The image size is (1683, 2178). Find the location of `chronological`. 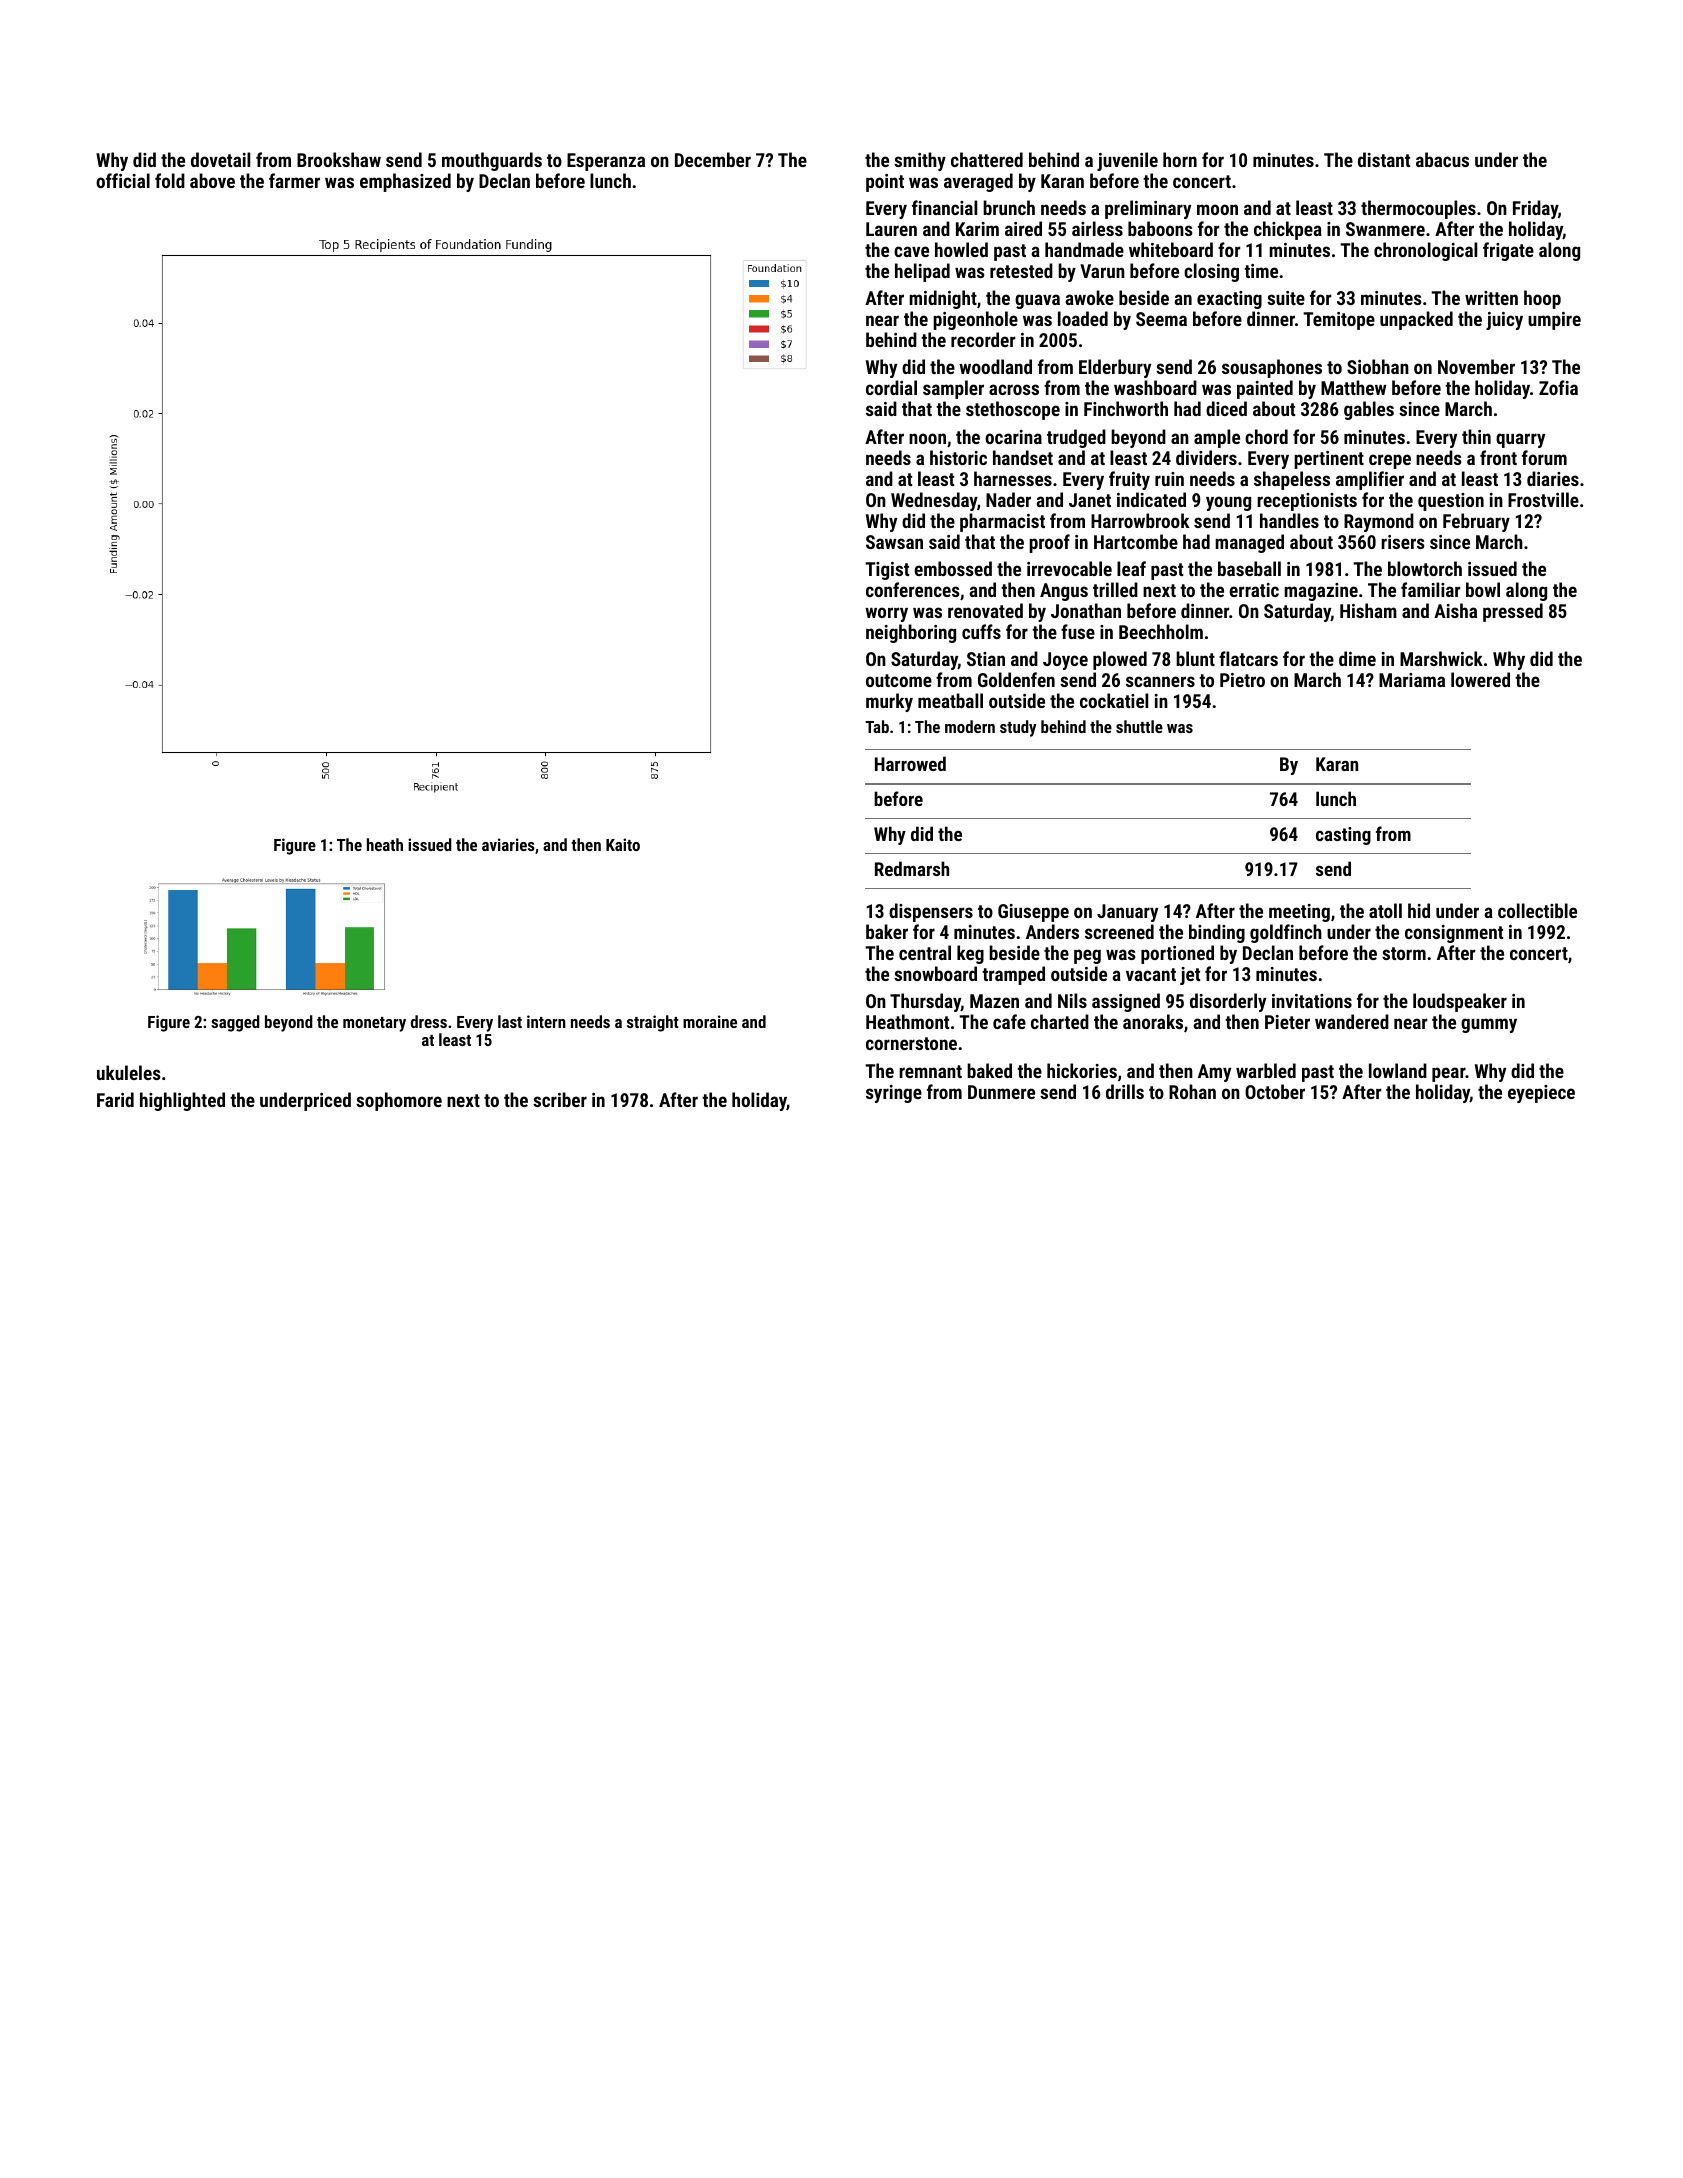

chronological is located at coordinates (1425, 251).
